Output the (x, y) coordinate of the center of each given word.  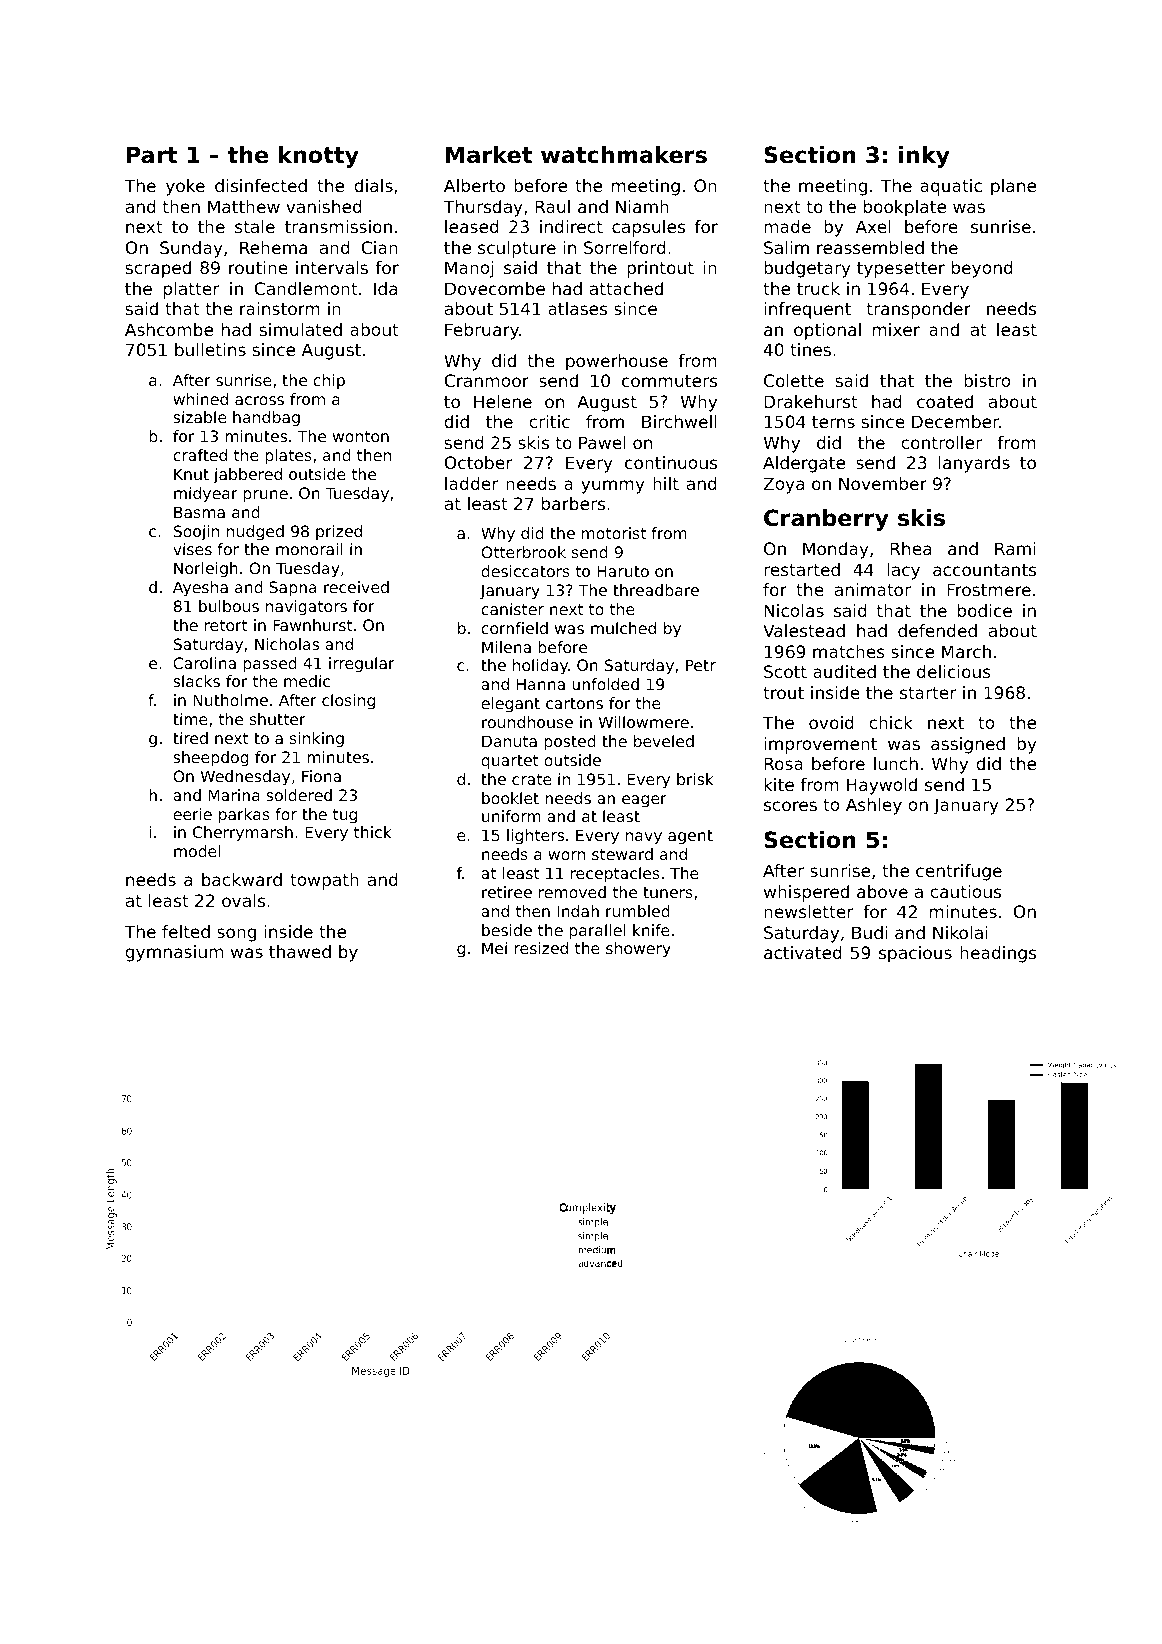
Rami (1015, 548)
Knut (191, 474)
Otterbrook (523, 552)
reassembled (870, 247)
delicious (954, 671)
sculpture (517, 249)
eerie (192, 814)
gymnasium (174, 953)
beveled (664, 741)
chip (329, 381)
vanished (324, 206)
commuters (669, 381)
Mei (494, 948)
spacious (915, 954)
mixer (896, 329)
